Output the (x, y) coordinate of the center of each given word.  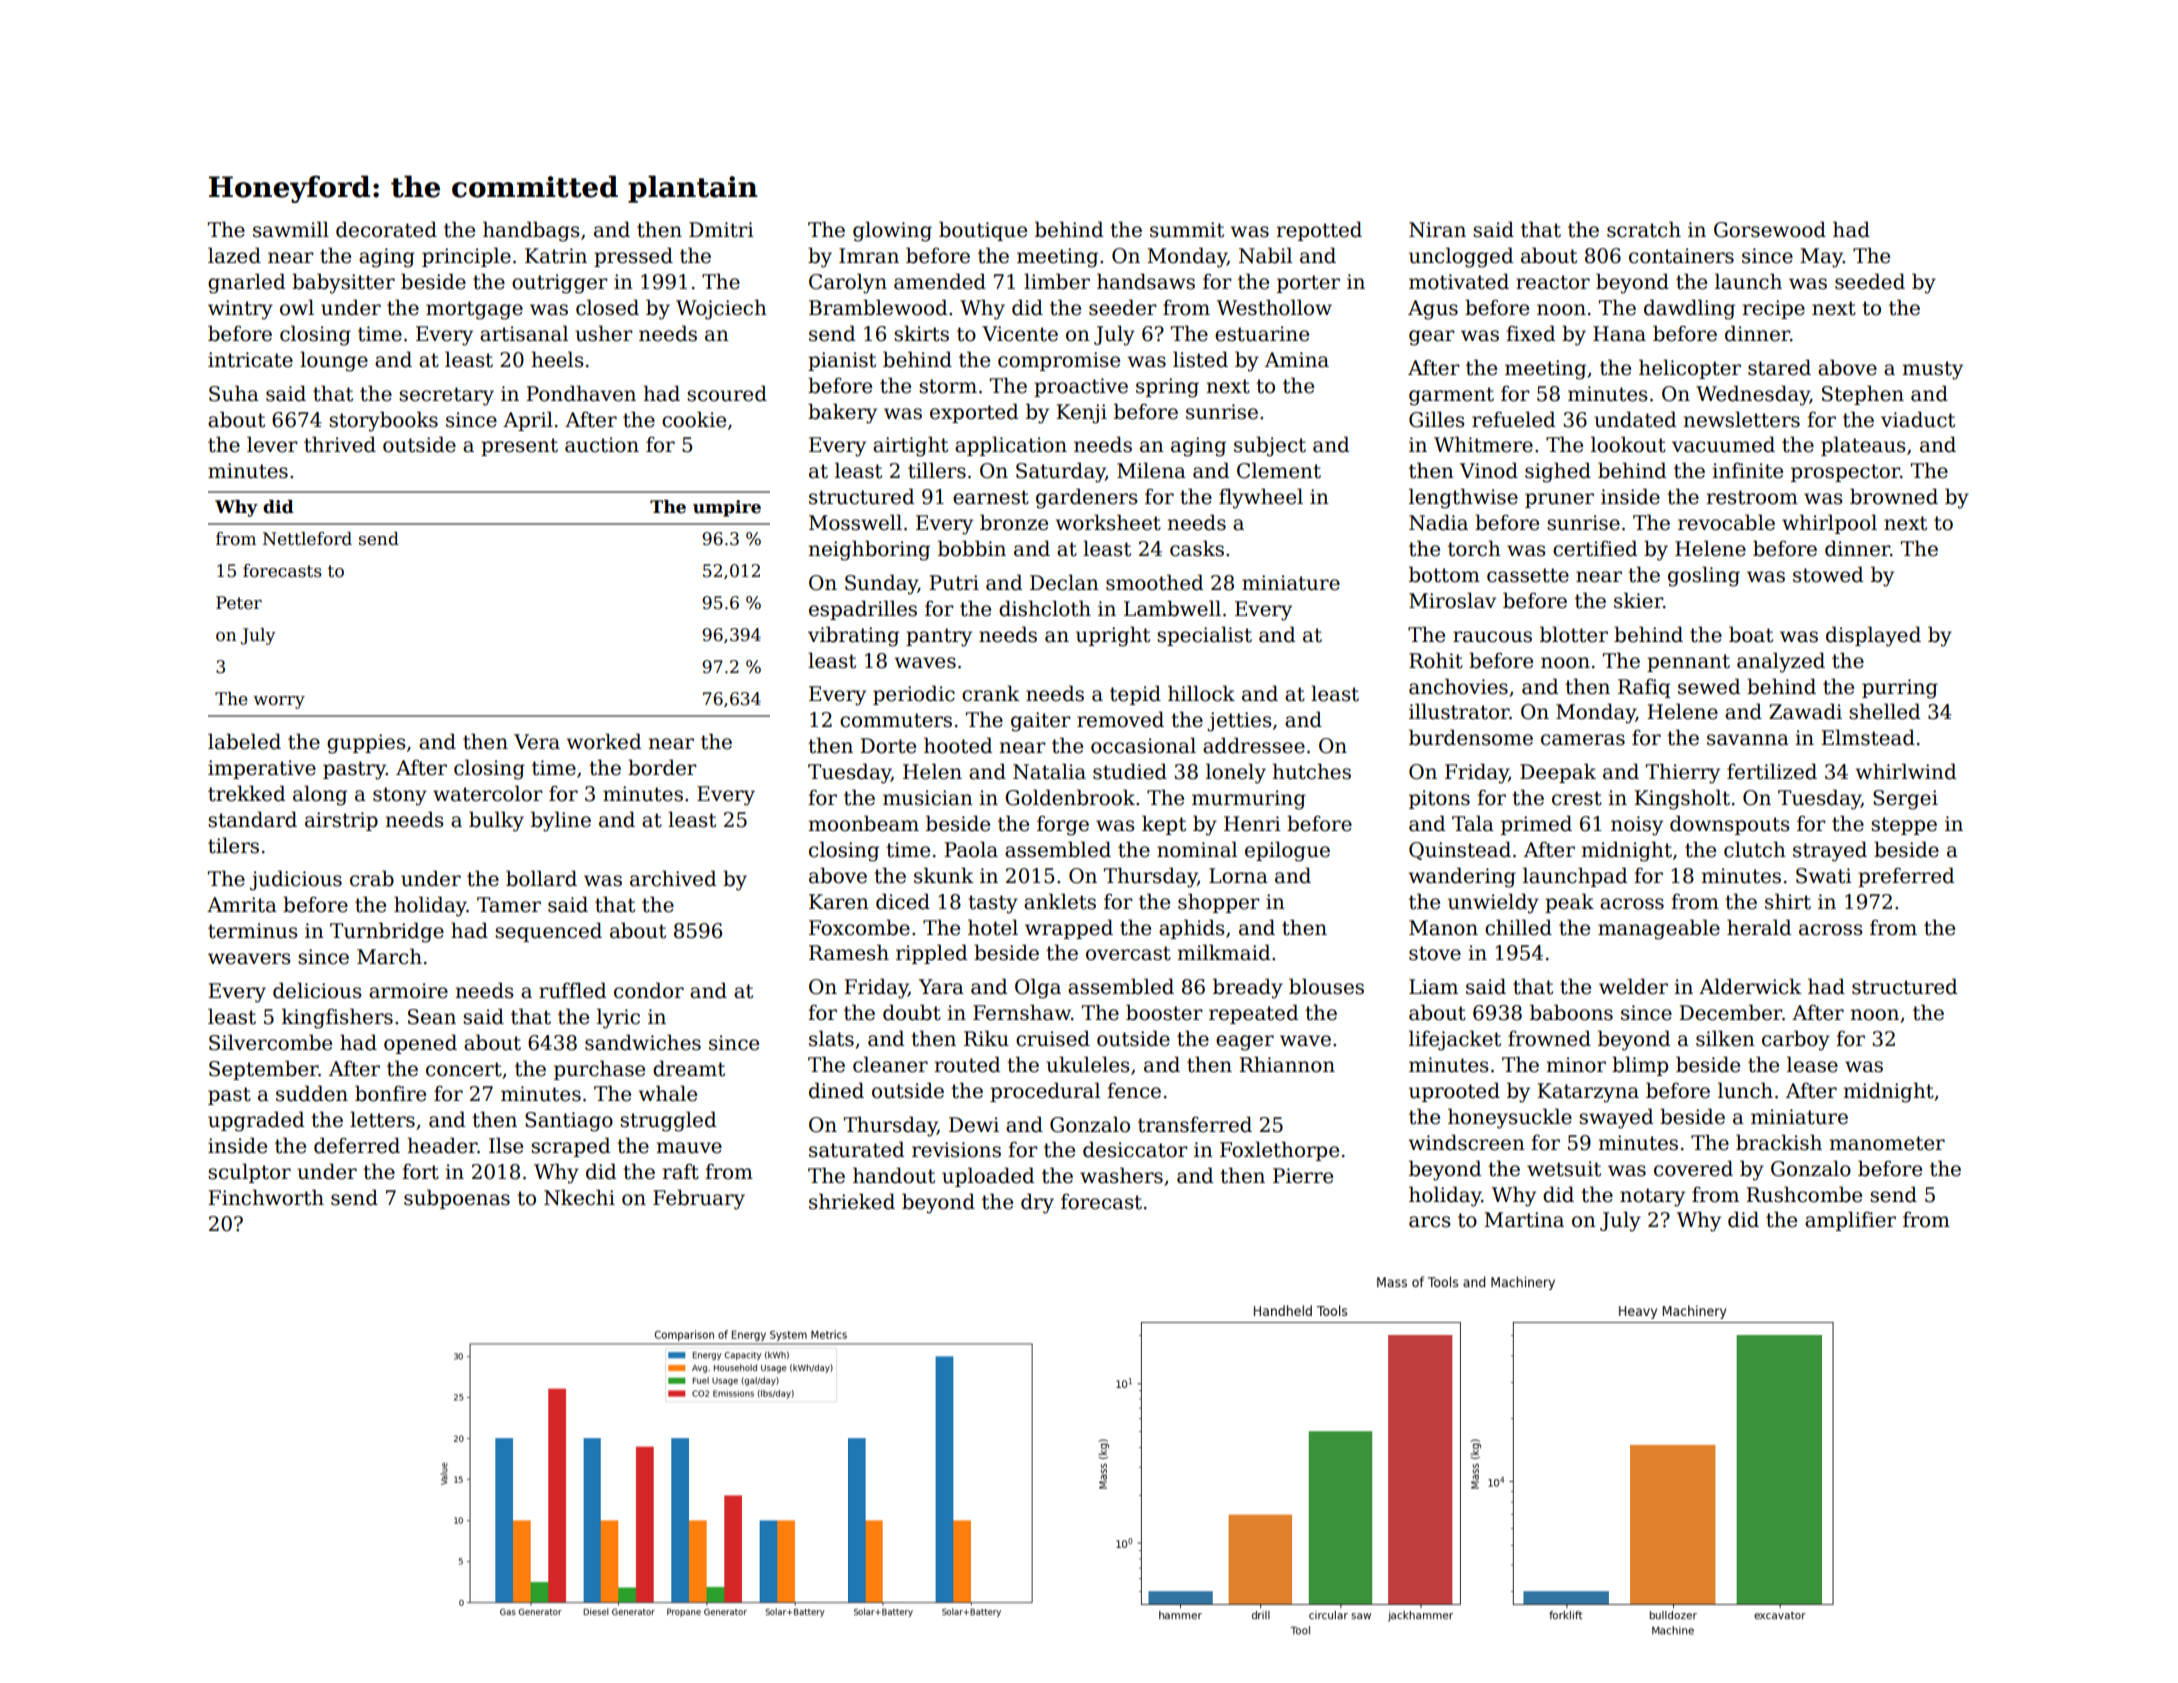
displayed (1873, 636)
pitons (1439, 799)
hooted (958, 745)
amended (940, 281)
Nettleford (307, 539)
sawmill (291, 229)
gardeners (1087, 498)
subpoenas (457, 1199)
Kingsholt (1682, 799)
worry (279, 702)
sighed (1558, 472)
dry (1037, 1203)
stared (1779, 367)
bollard (541, 878)
